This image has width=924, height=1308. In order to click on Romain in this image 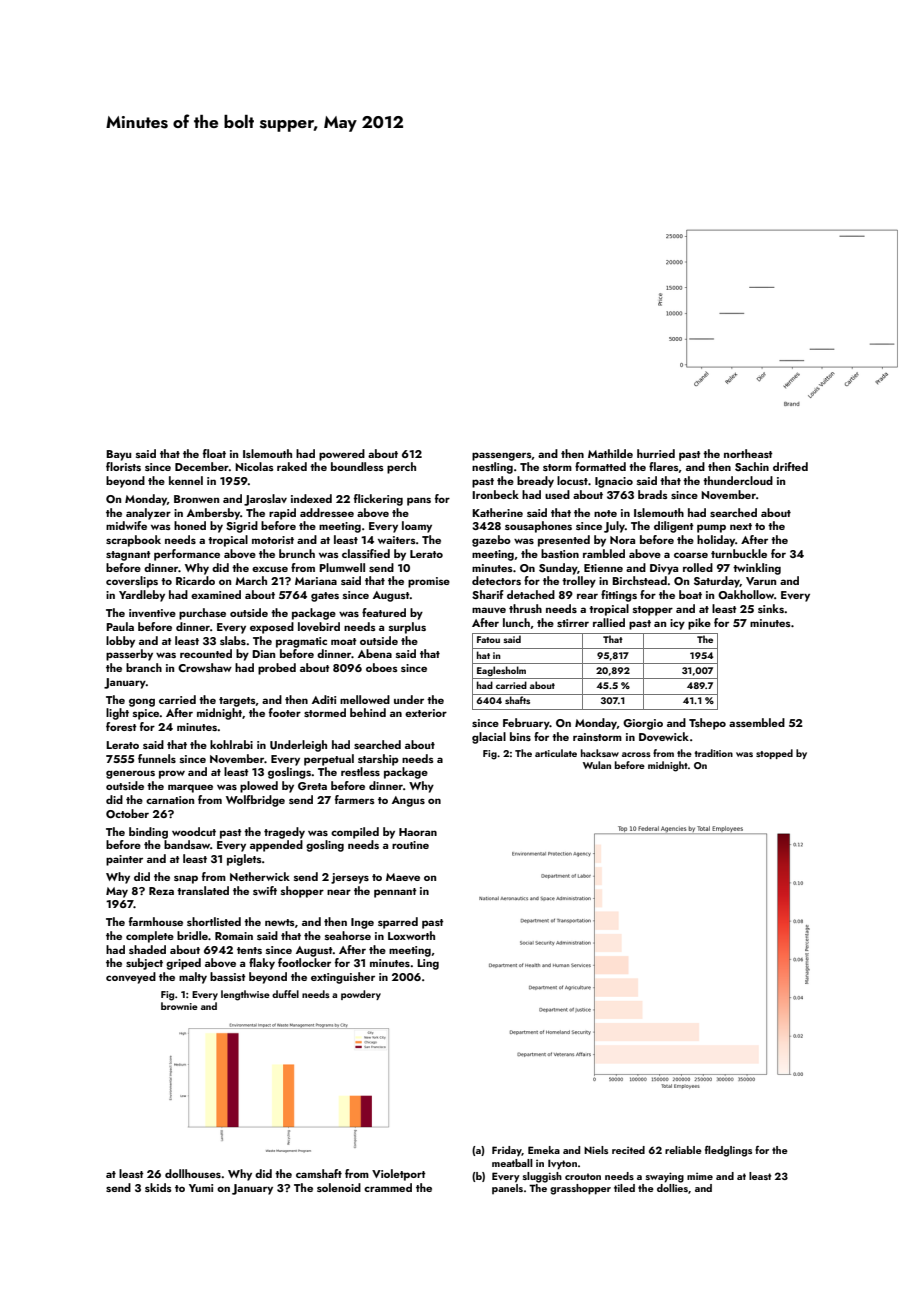, I will do `click(234, 936)`.
